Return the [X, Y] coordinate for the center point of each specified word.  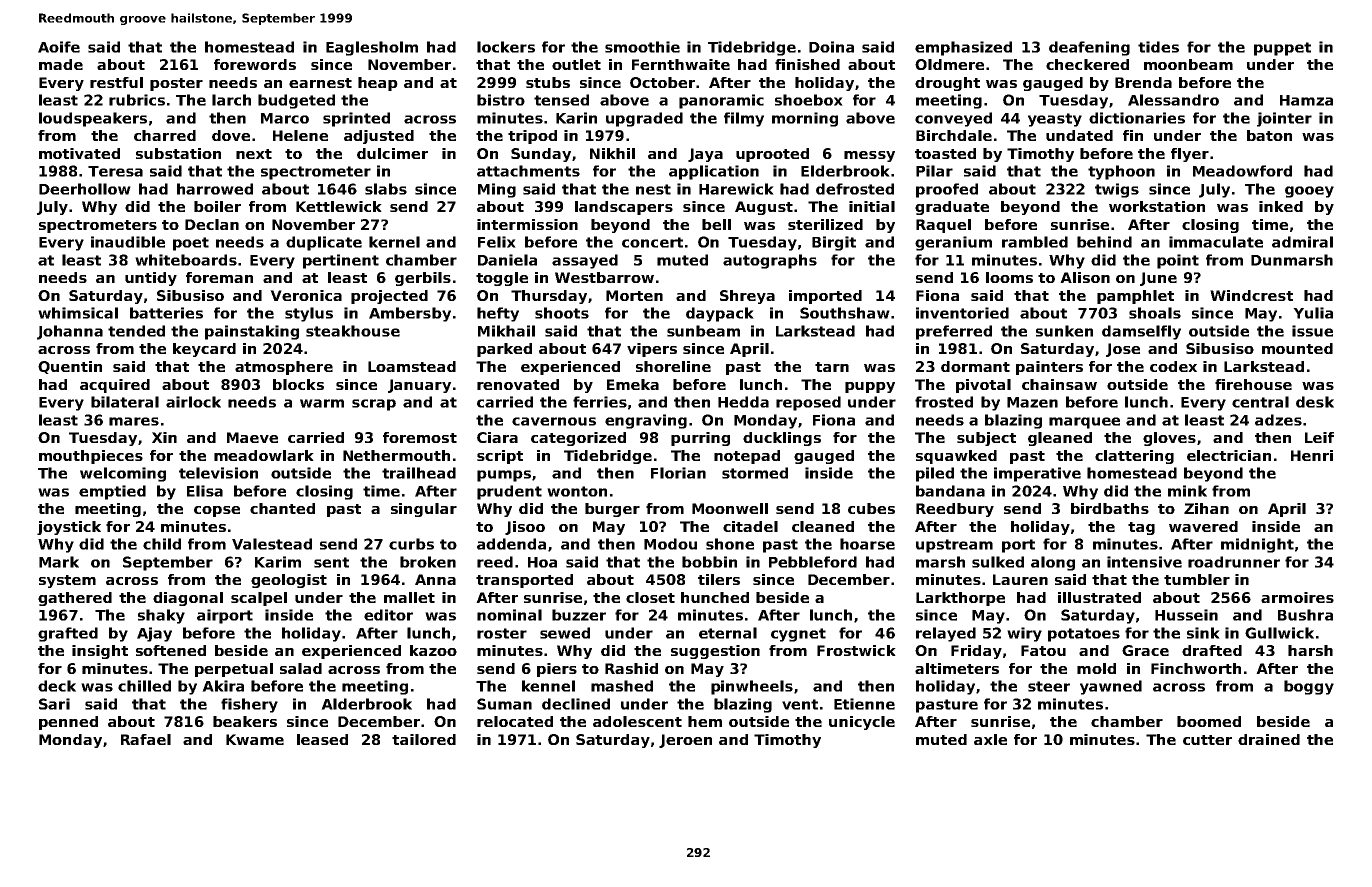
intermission [527, 224]
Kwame [255, 739]
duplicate [324, 243]
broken [428, 562]
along [1053, 563]
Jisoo [525, 528]
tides [1158, 47]
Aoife [59, 47]
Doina [831, 47]
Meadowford [1242, 171]
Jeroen [685, 741]
